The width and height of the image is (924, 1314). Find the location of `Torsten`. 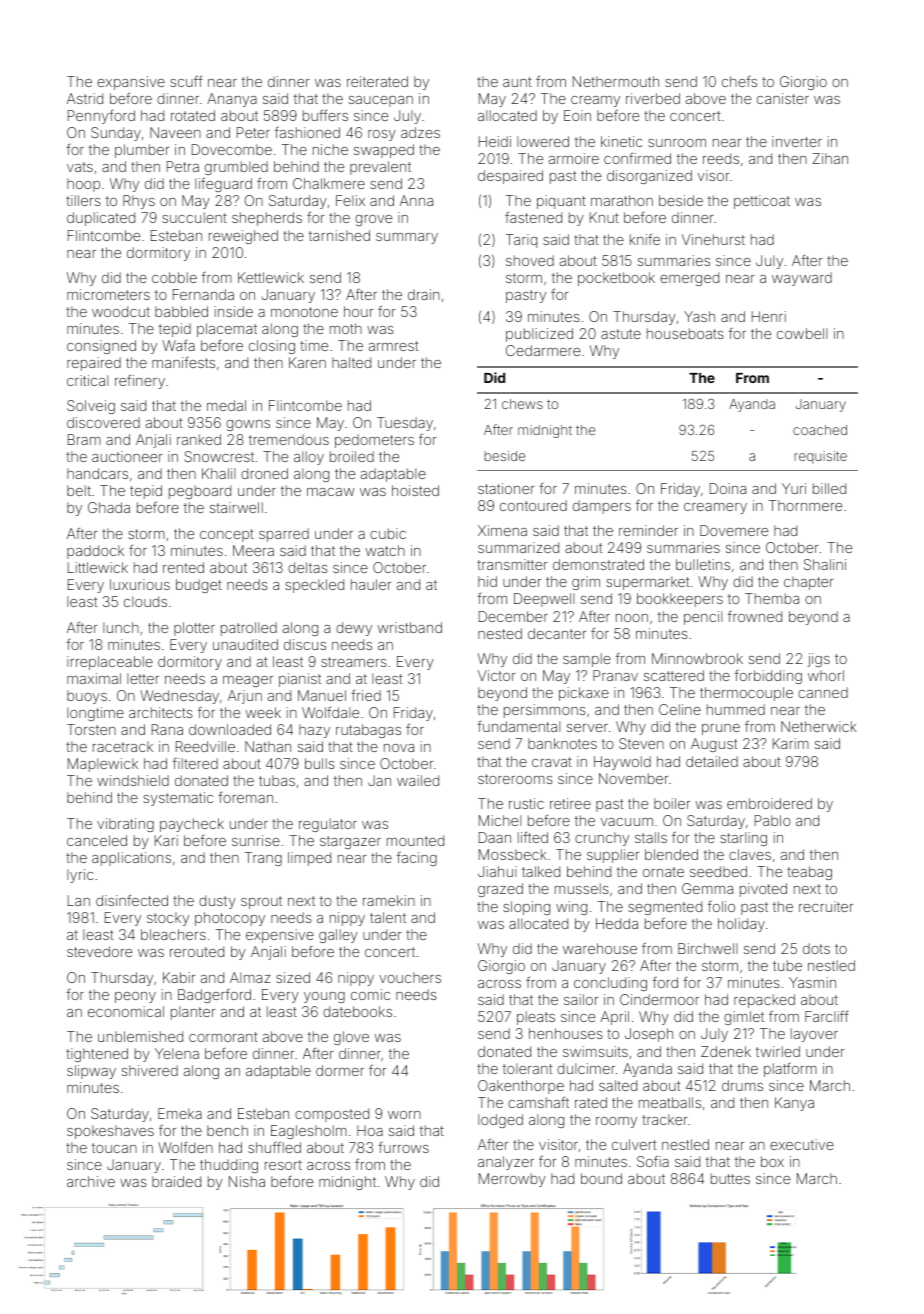

Torsten is located at coordinates (91, 729).
